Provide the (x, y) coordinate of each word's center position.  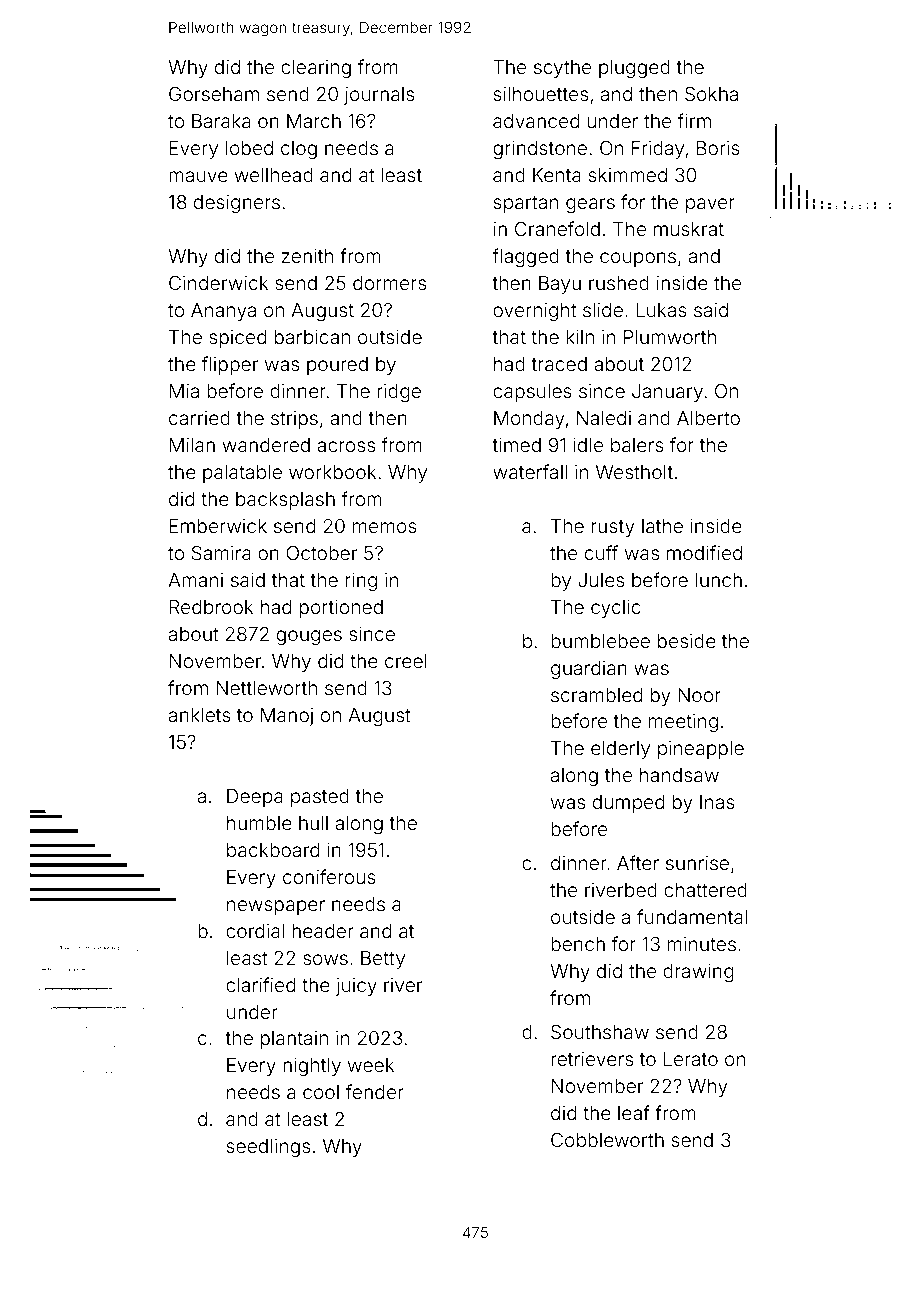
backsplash (285, 501)
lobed (249, 148)
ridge (399, 393)
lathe (662, 526)
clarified (260, 984)
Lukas (661, 310)
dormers (389, 283)
